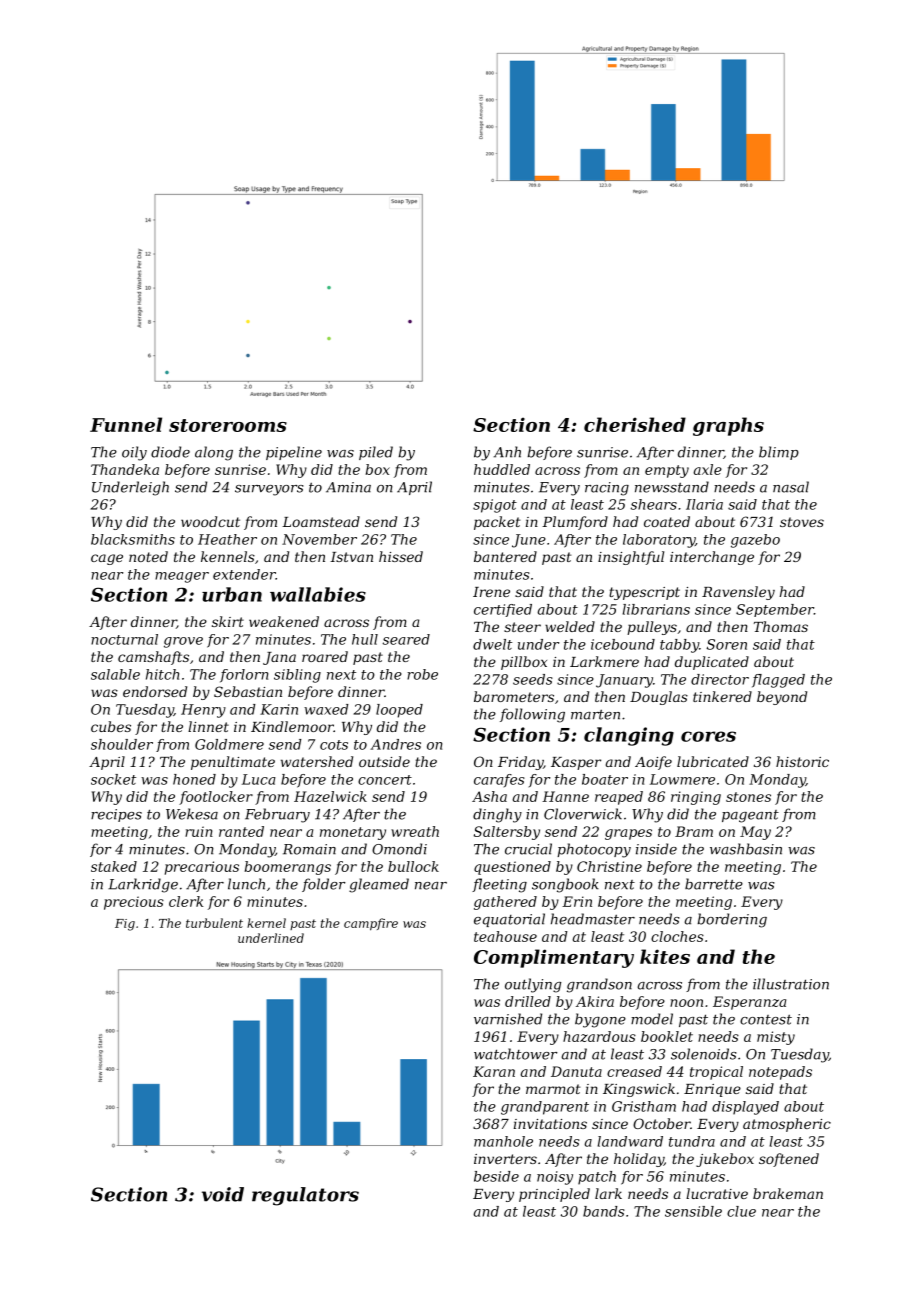 This screenshot has height=1308, width=924. What do you see at coordinates (334, 745) in the screenshot?
I see `cots` at bounding box center [334, 745].
